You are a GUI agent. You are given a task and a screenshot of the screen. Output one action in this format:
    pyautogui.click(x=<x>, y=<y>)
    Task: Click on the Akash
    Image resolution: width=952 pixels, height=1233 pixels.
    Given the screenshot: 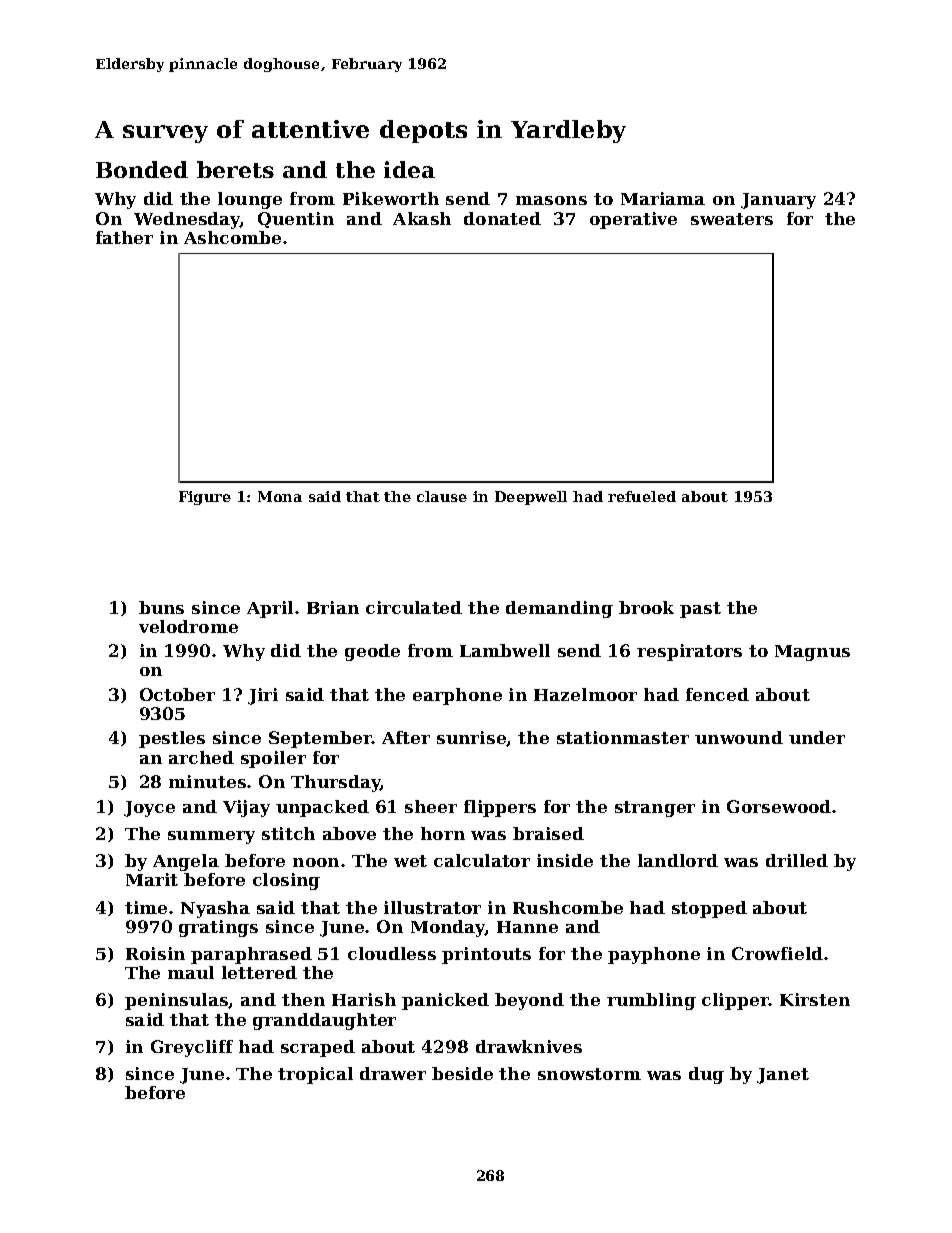 What is the action you would take?
    pyautogui.click(x=422, y=218)
